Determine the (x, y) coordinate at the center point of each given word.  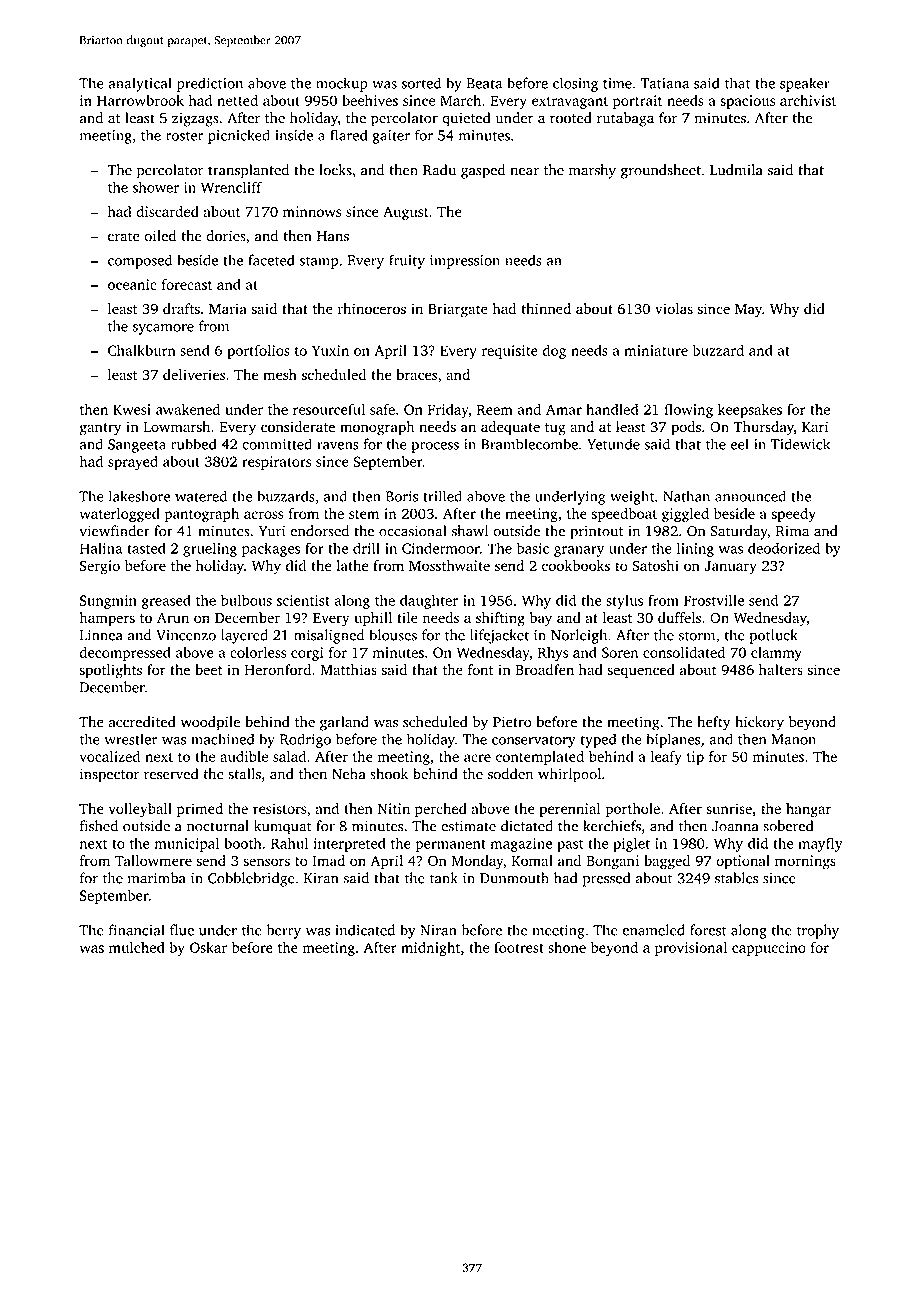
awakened (188, 409)
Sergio (100, 567)
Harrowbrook (140, 100)
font (481, 670)
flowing (688, 410)
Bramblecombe (529, 444)
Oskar (208, 947)
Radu (439, 170)
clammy (776, 654)
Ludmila (736, 170)
